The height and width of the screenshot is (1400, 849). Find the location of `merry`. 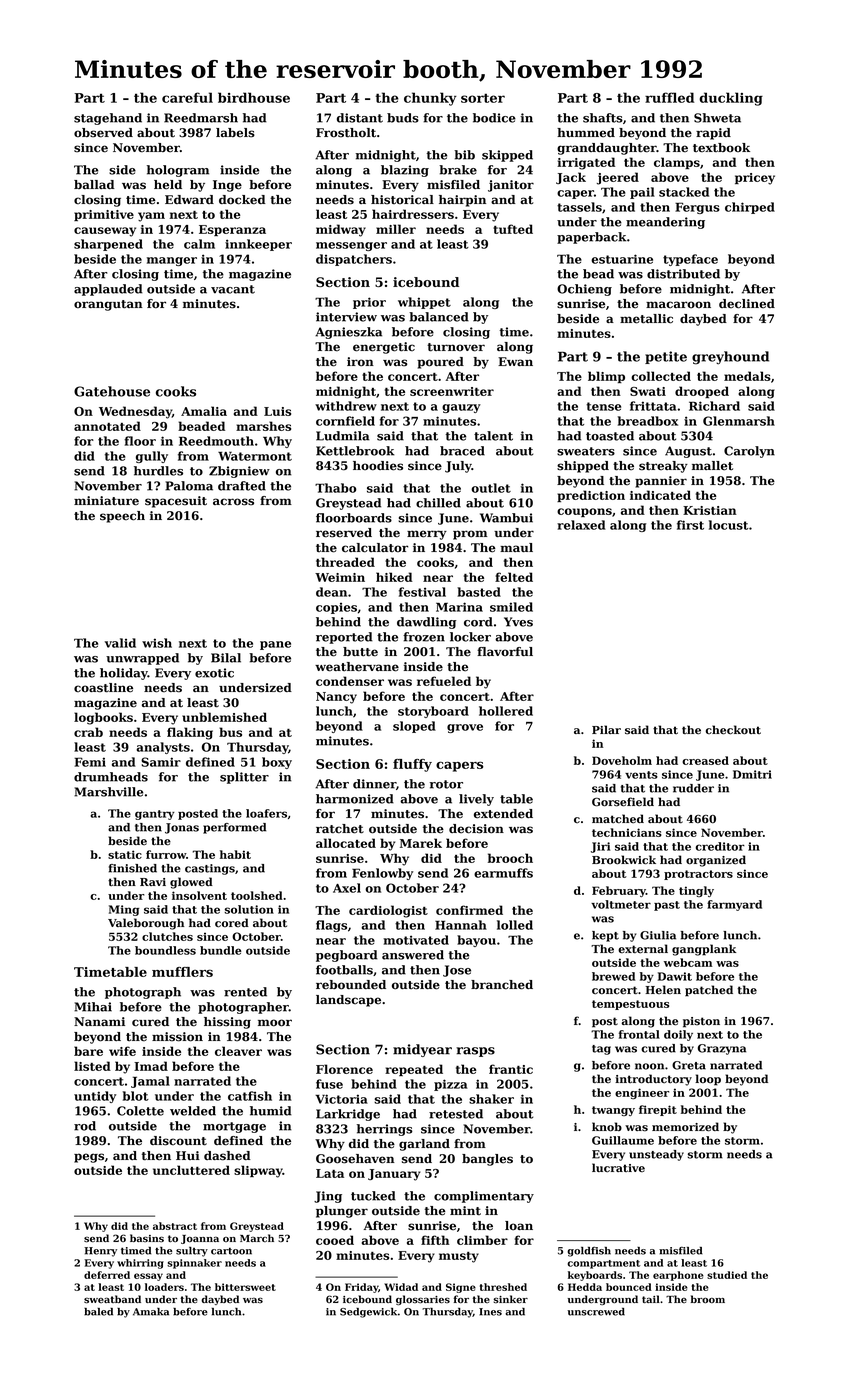

merry is located at coordinates (427, 535).
